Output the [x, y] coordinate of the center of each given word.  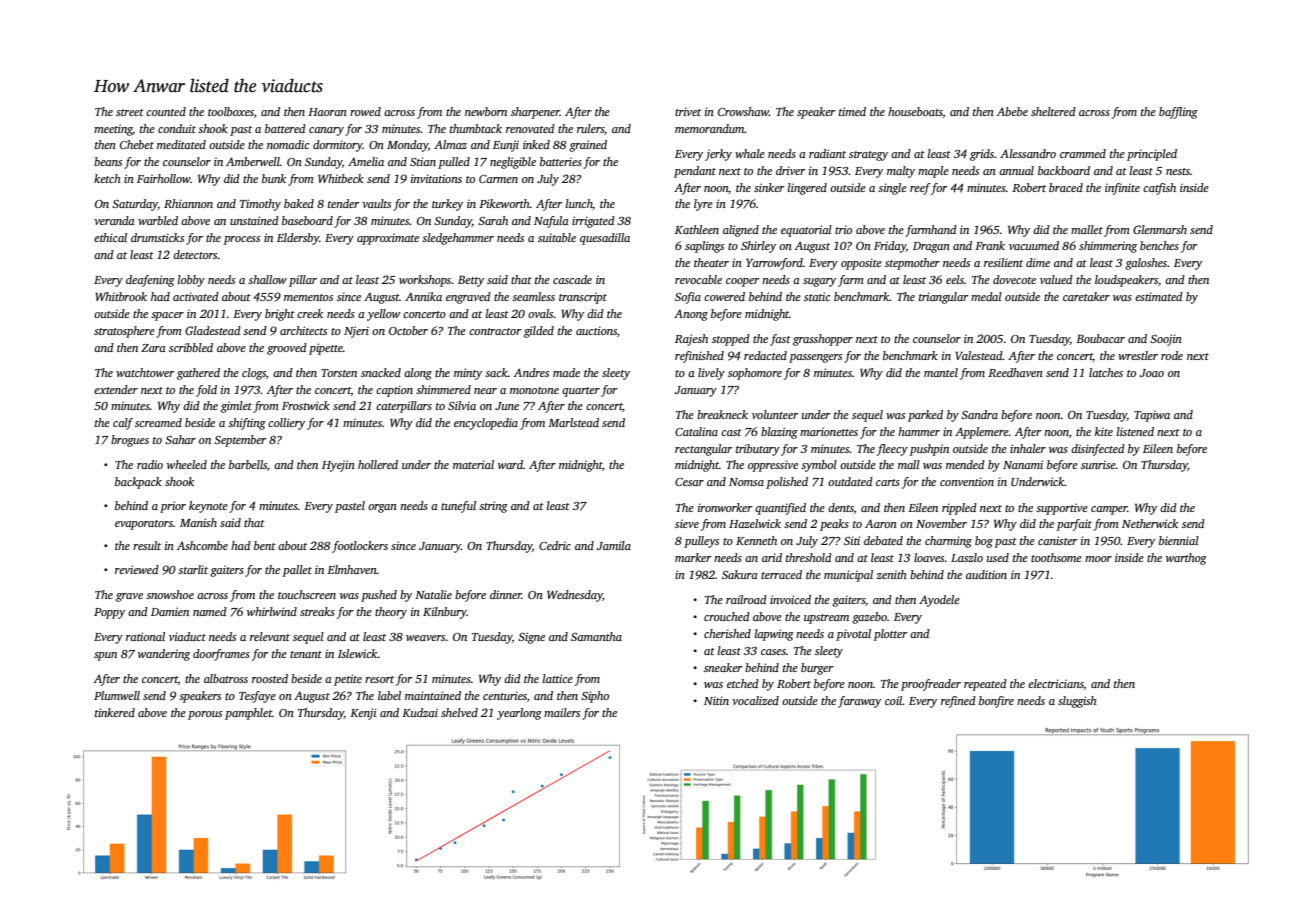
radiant [827, 153]
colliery [286, 424]
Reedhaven [1015, 372]
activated [196, 296]
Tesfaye [257, 697]
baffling [1178, 113]
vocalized [755, 700]
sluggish [1077, 702]
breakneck [722, 414]
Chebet [137, 144]
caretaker [1086, 296]
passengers [815, 358]
